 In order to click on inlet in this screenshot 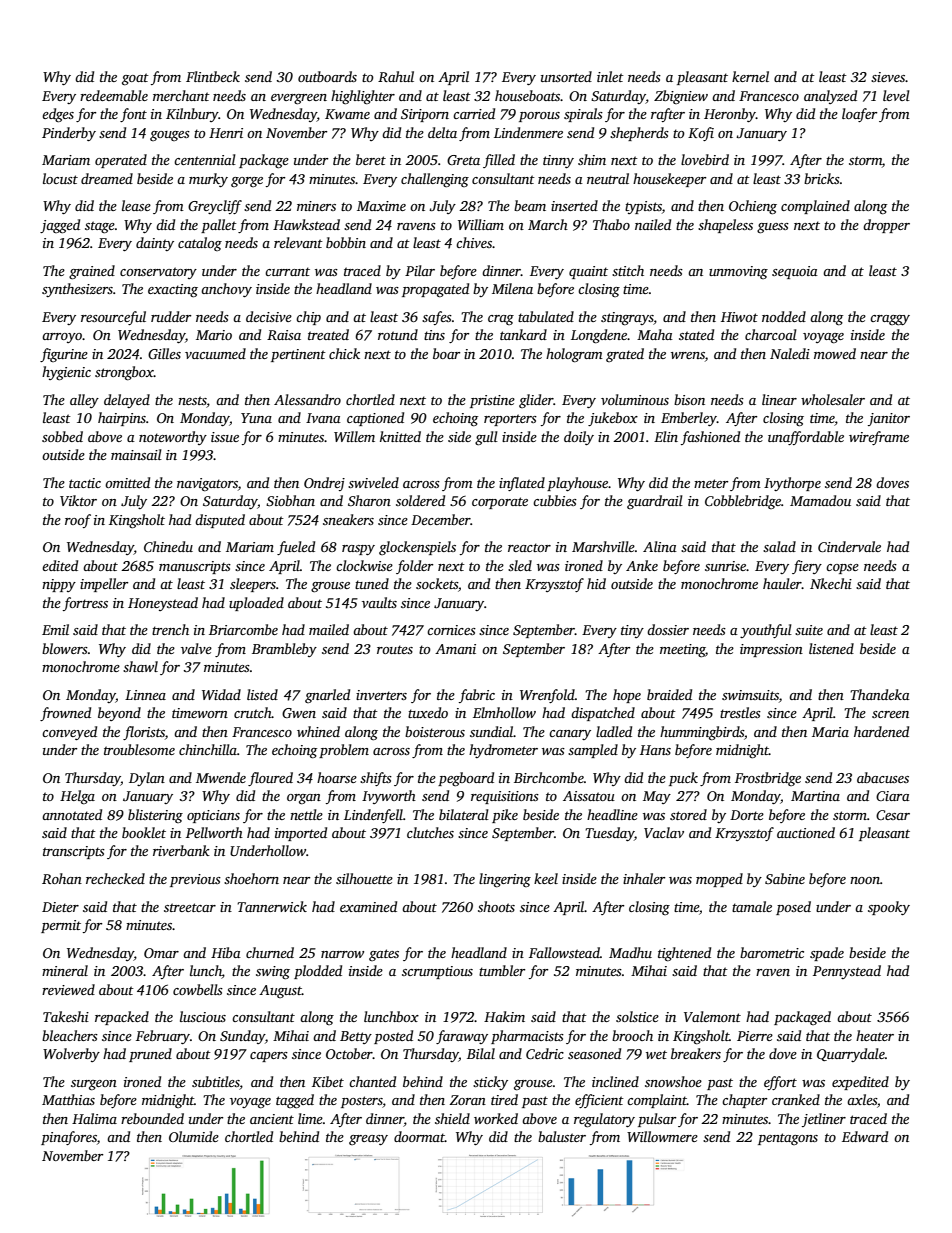, I will do `click(610, 76)`.
